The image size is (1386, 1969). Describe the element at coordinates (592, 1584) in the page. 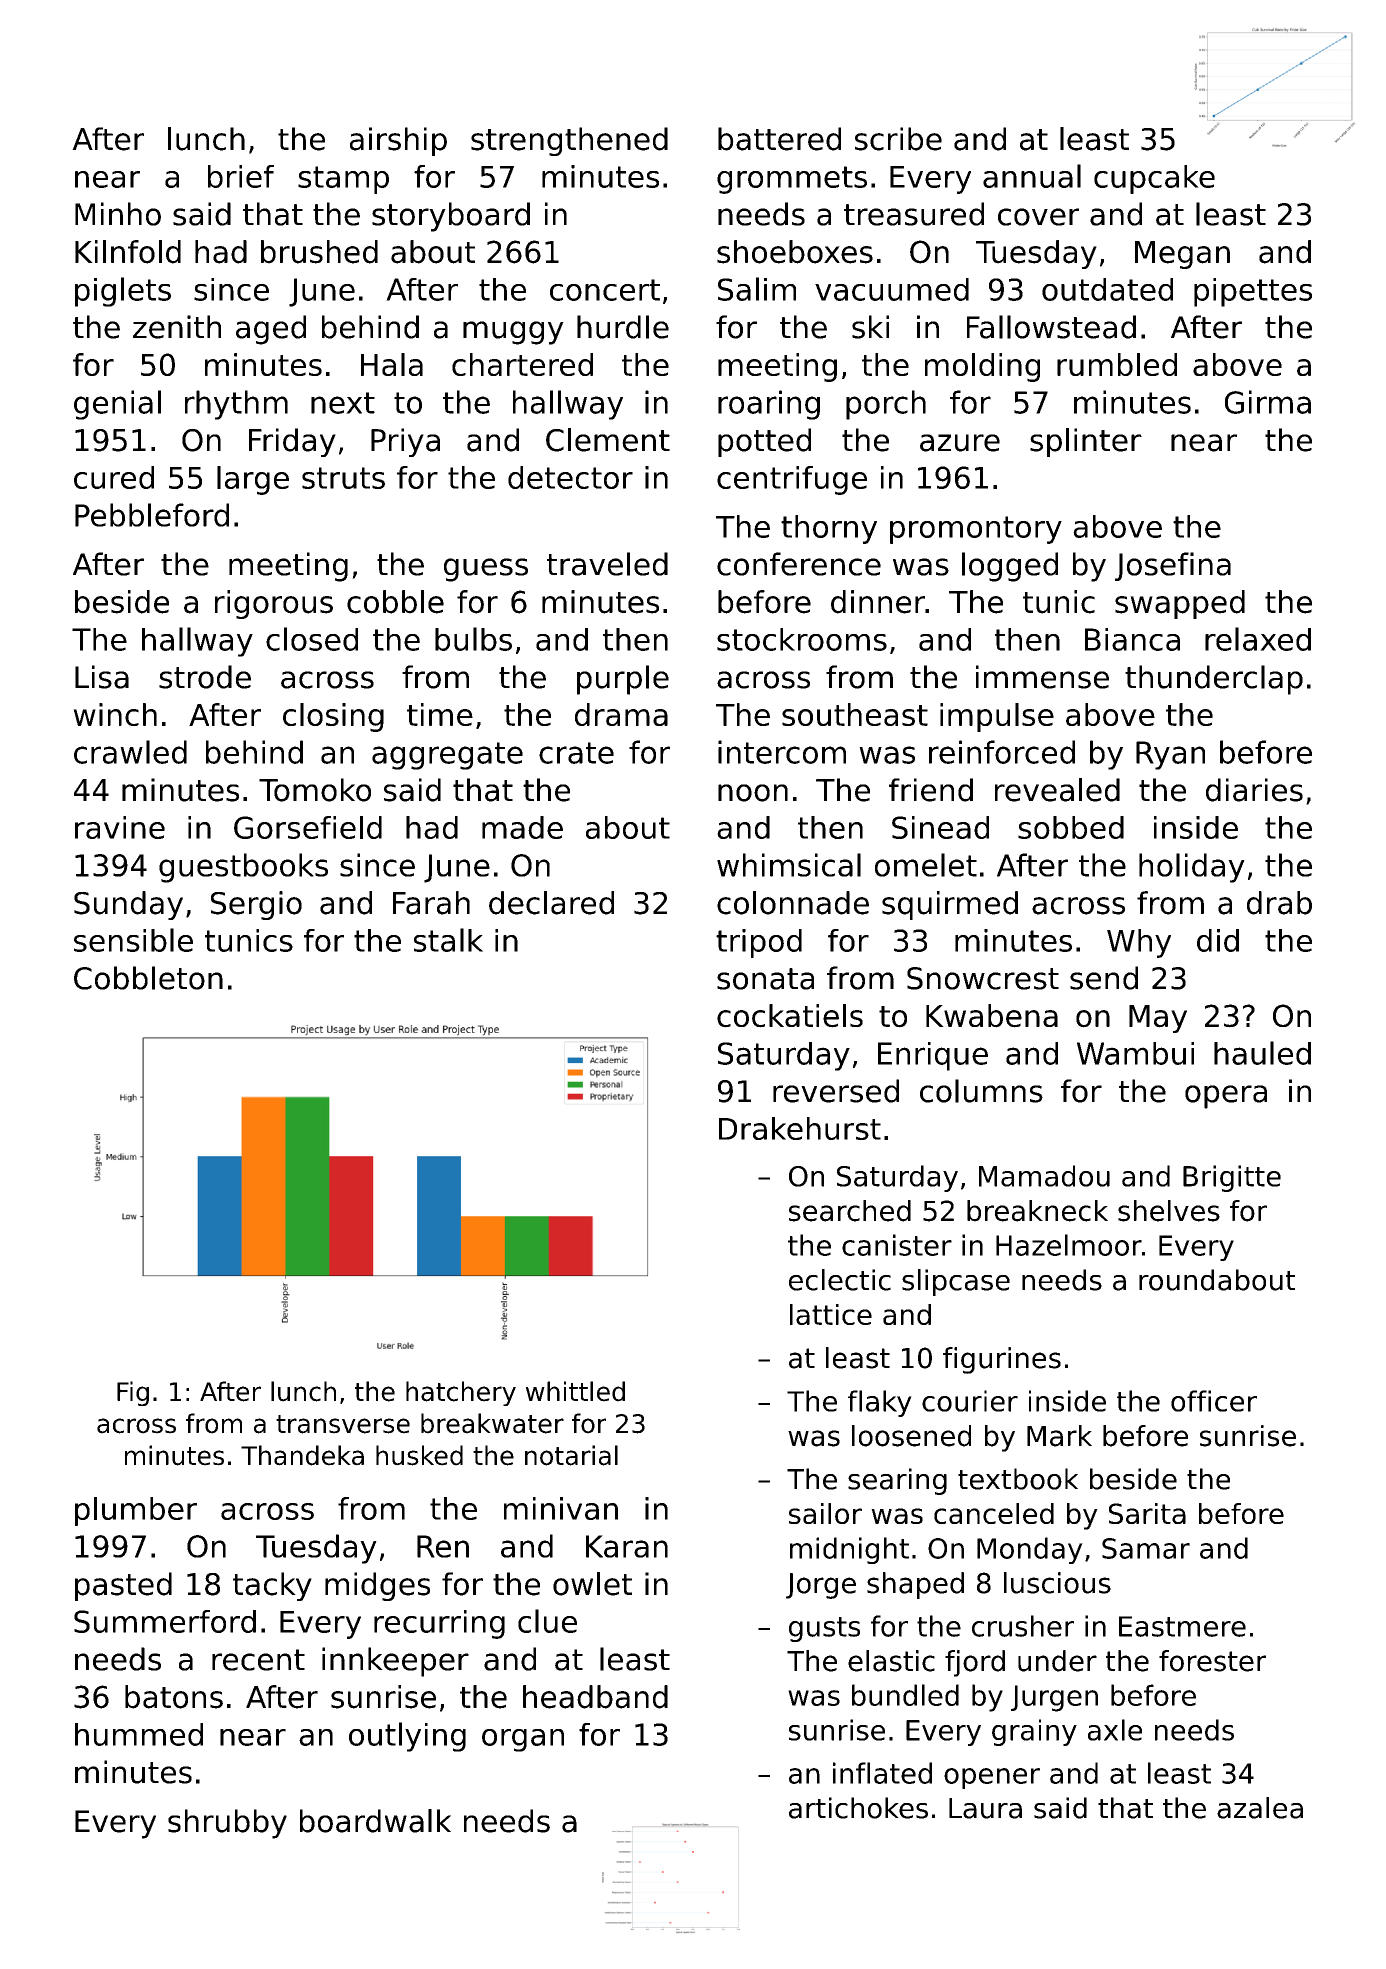

I see `owlet` at that location.
